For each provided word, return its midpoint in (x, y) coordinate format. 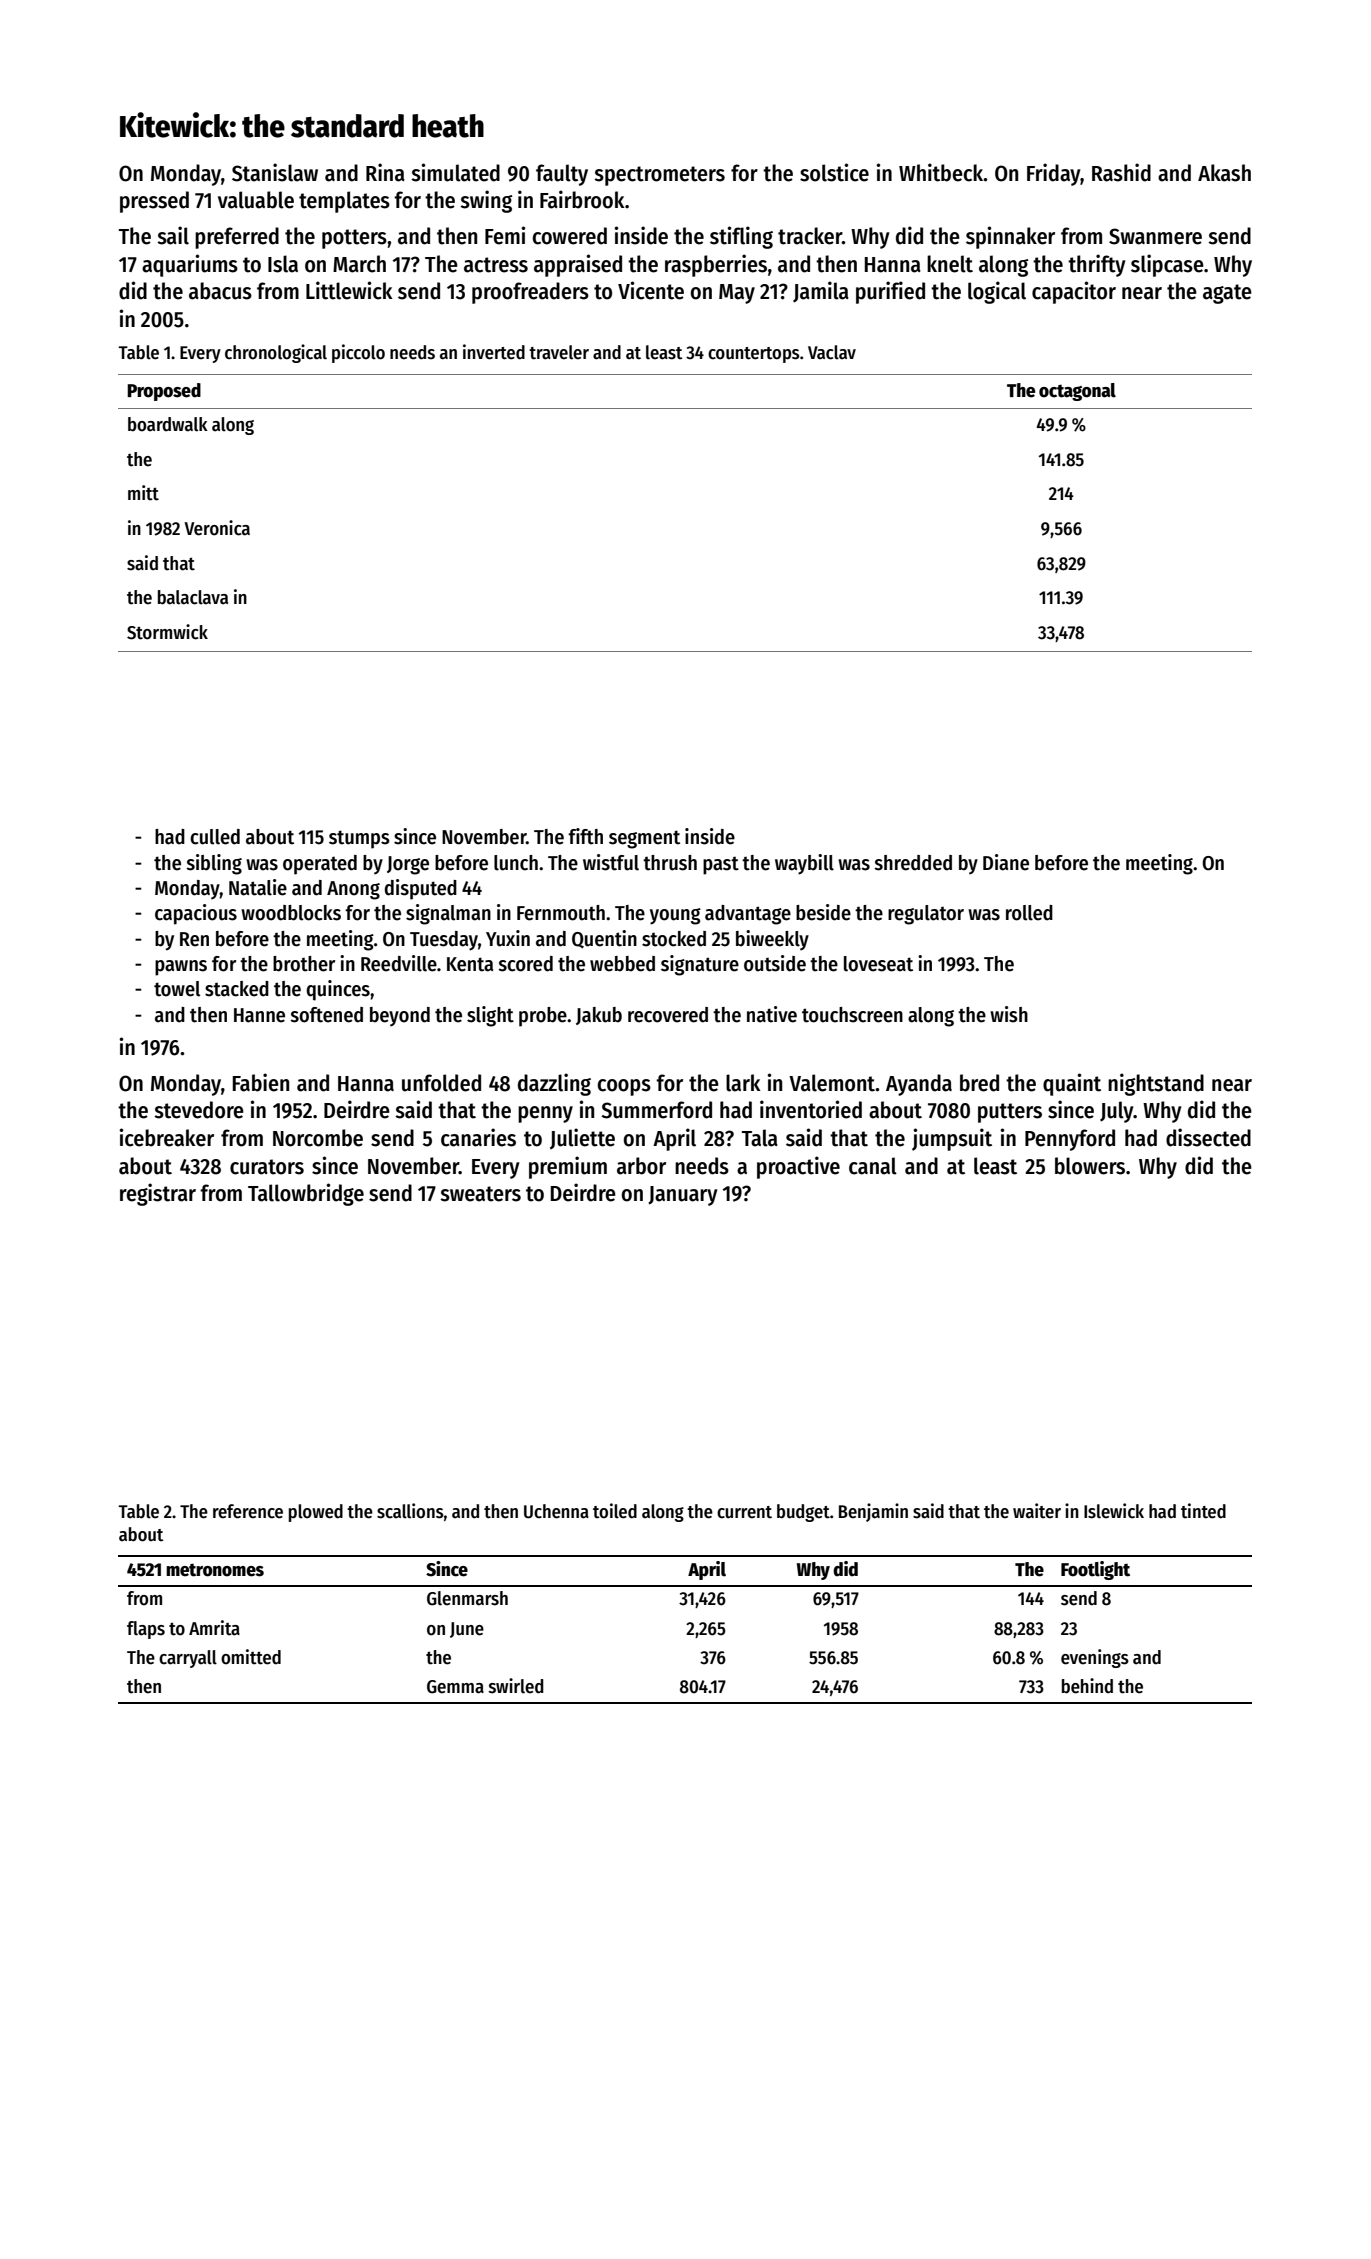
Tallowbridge (306, 1194)
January (683, 1196)
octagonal (1077, 392)
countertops (753, 355)
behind (1087, 1686)
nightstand (1156, 1084)
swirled (516, 1686)
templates (344, 202)
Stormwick (167, 632)
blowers (1090, 1166)
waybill (804, 864)
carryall (188, 1659)
